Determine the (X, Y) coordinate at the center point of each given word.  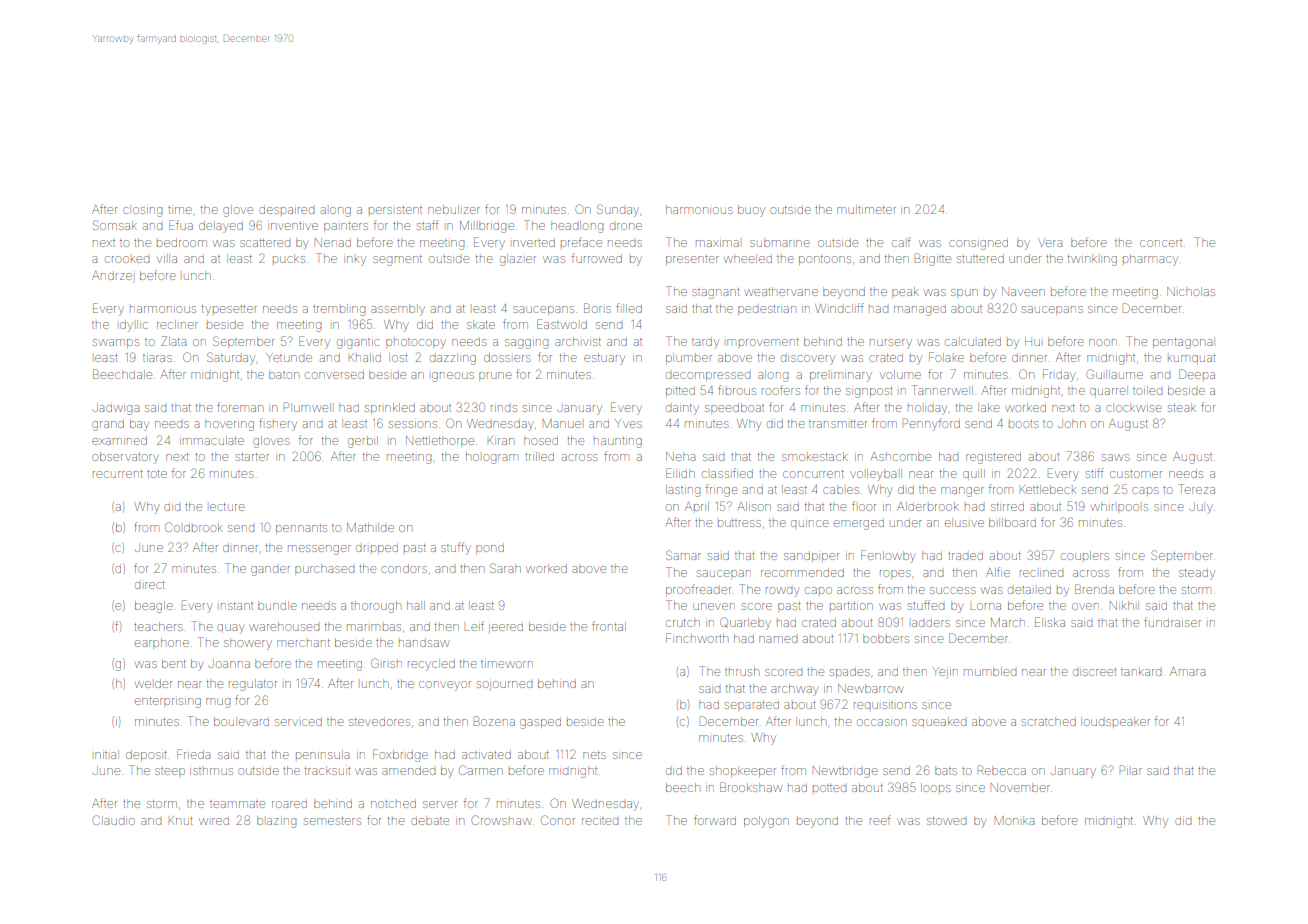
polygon (766, 822)
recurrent (117, 474)
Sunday (618, 210)
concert (1161, 243)
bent (174, 663)
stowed (946, 821)
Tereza (1196, 489)
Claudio (114, 820)
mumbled (990, 671)
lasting (683, 491)
